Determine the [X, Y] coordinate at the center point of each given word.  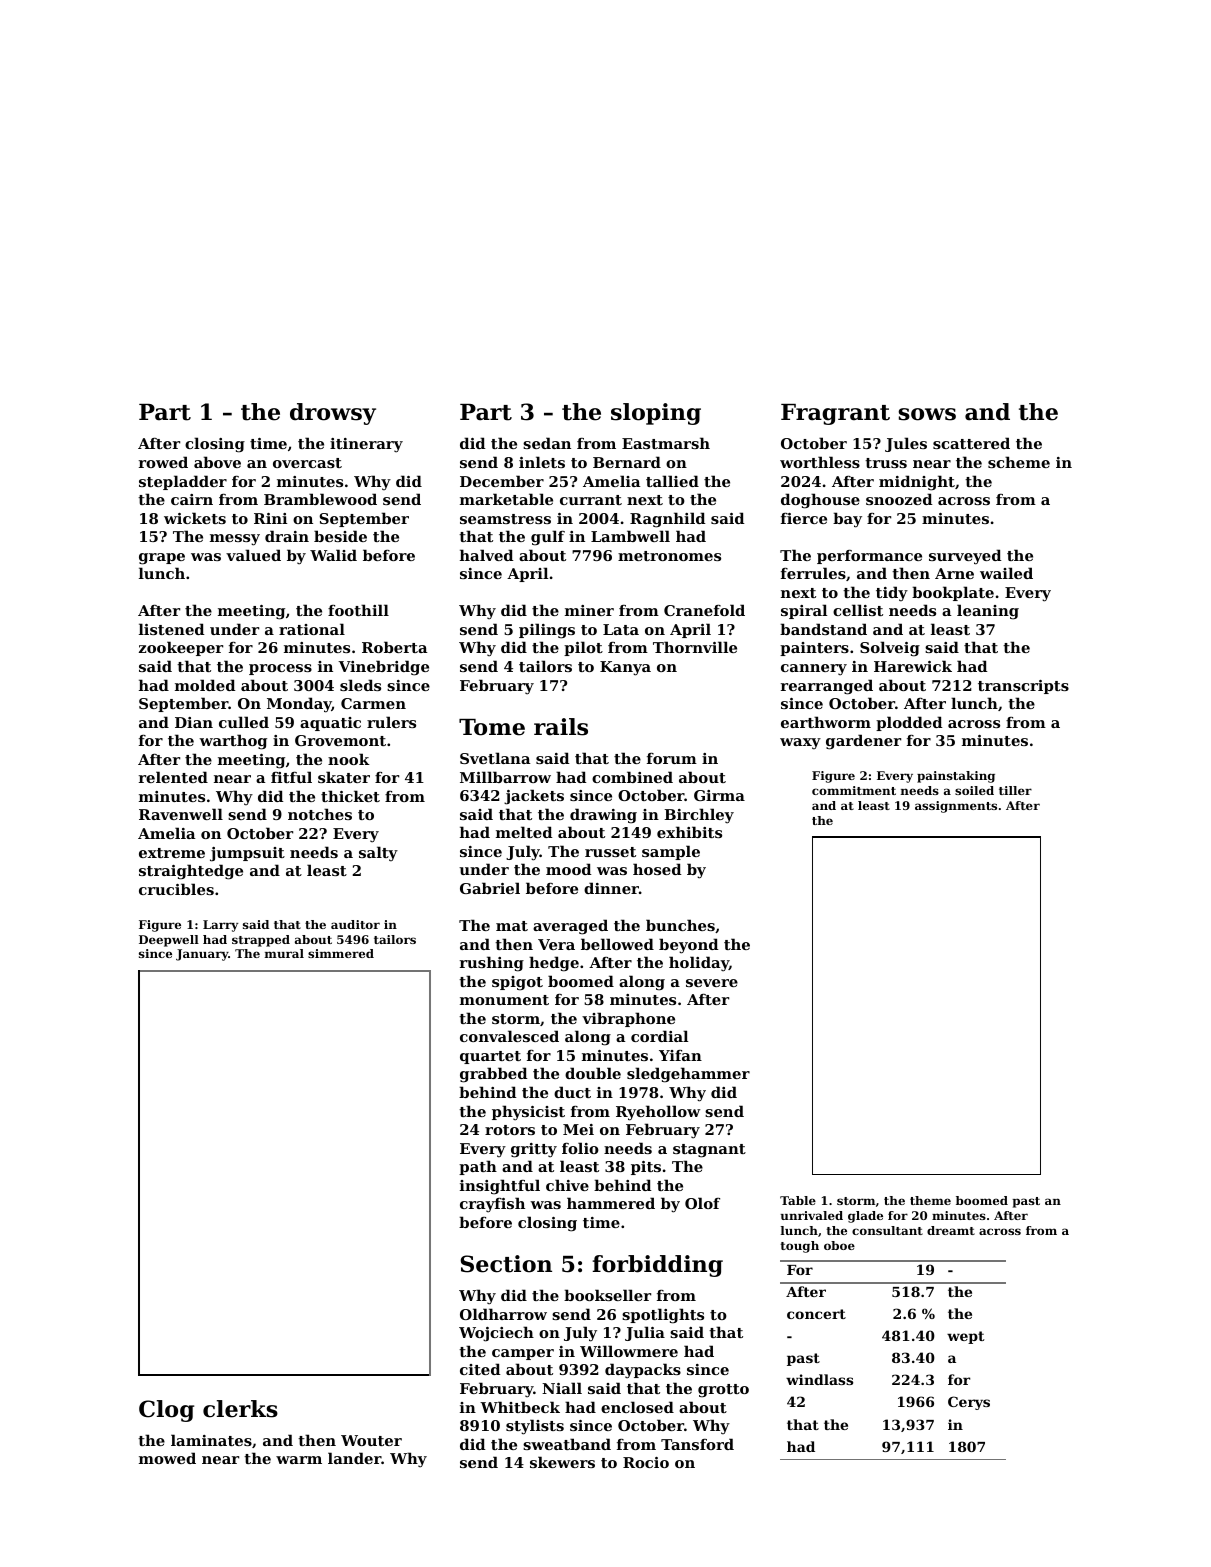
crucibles [176, 889]
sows [927, 414]
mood [568, 869]
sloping [656, 414]
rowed [163, 462]
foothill [358, 610]
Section [506, 1264]
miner [589, 610]
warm [299, 1460]
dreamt [951, 1230]
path [478, 1167]
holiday [699, 964]
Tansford [697, 1444]
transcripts [1023, 687]
